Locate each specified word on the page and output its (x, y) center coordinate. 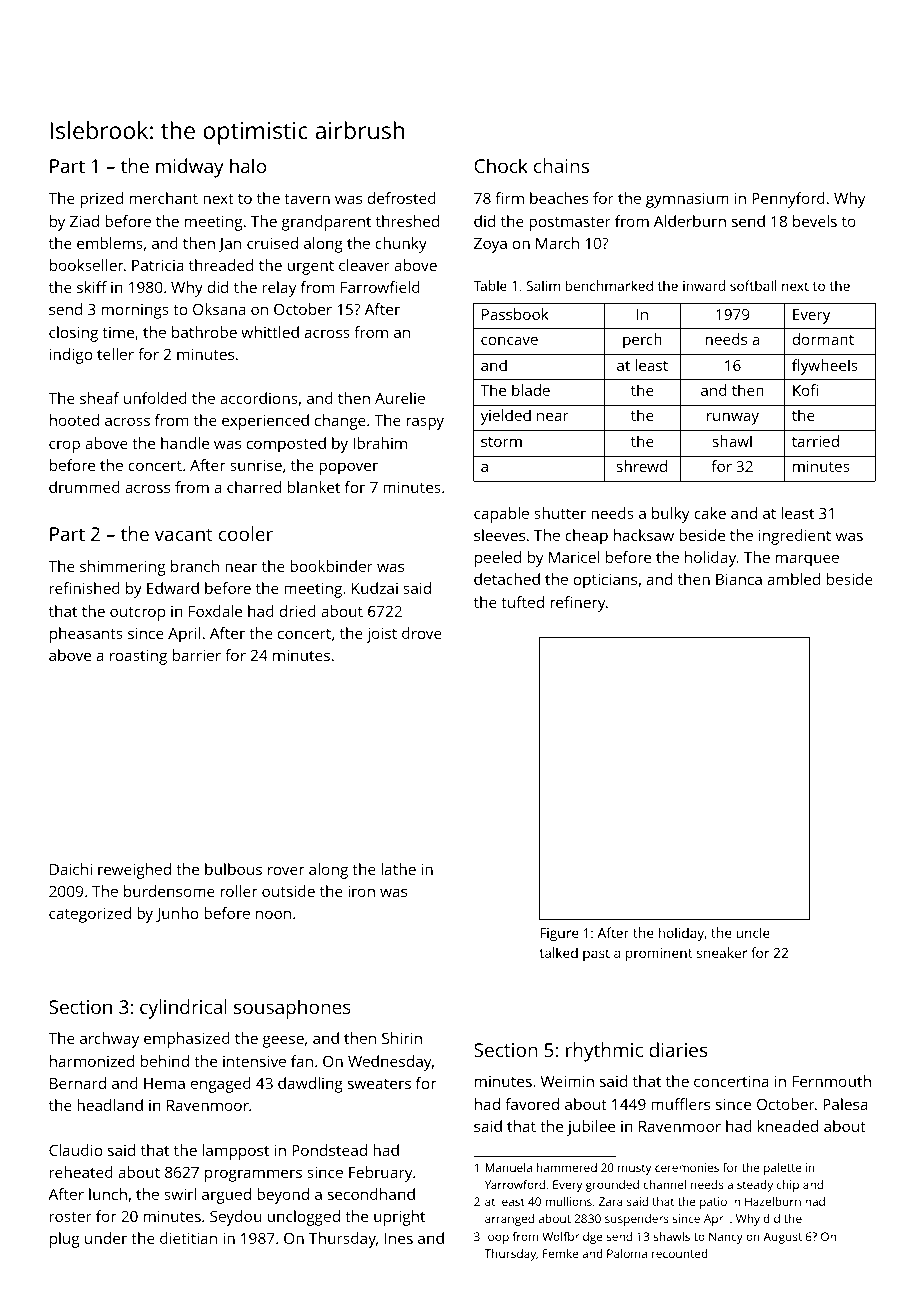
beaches (559, 198)
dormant (823, 339)
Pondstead (329, 1150)
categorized (90, 915)
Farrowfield (380, 287)
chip (788, 1186)
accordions (259, 398)
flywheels (825, 367)
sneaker (722, 952)
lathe (398, 869)
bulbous (233, 869)
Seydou (235, 1218)
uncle (753, 932)
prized (101, 200)
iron (361, 891)
